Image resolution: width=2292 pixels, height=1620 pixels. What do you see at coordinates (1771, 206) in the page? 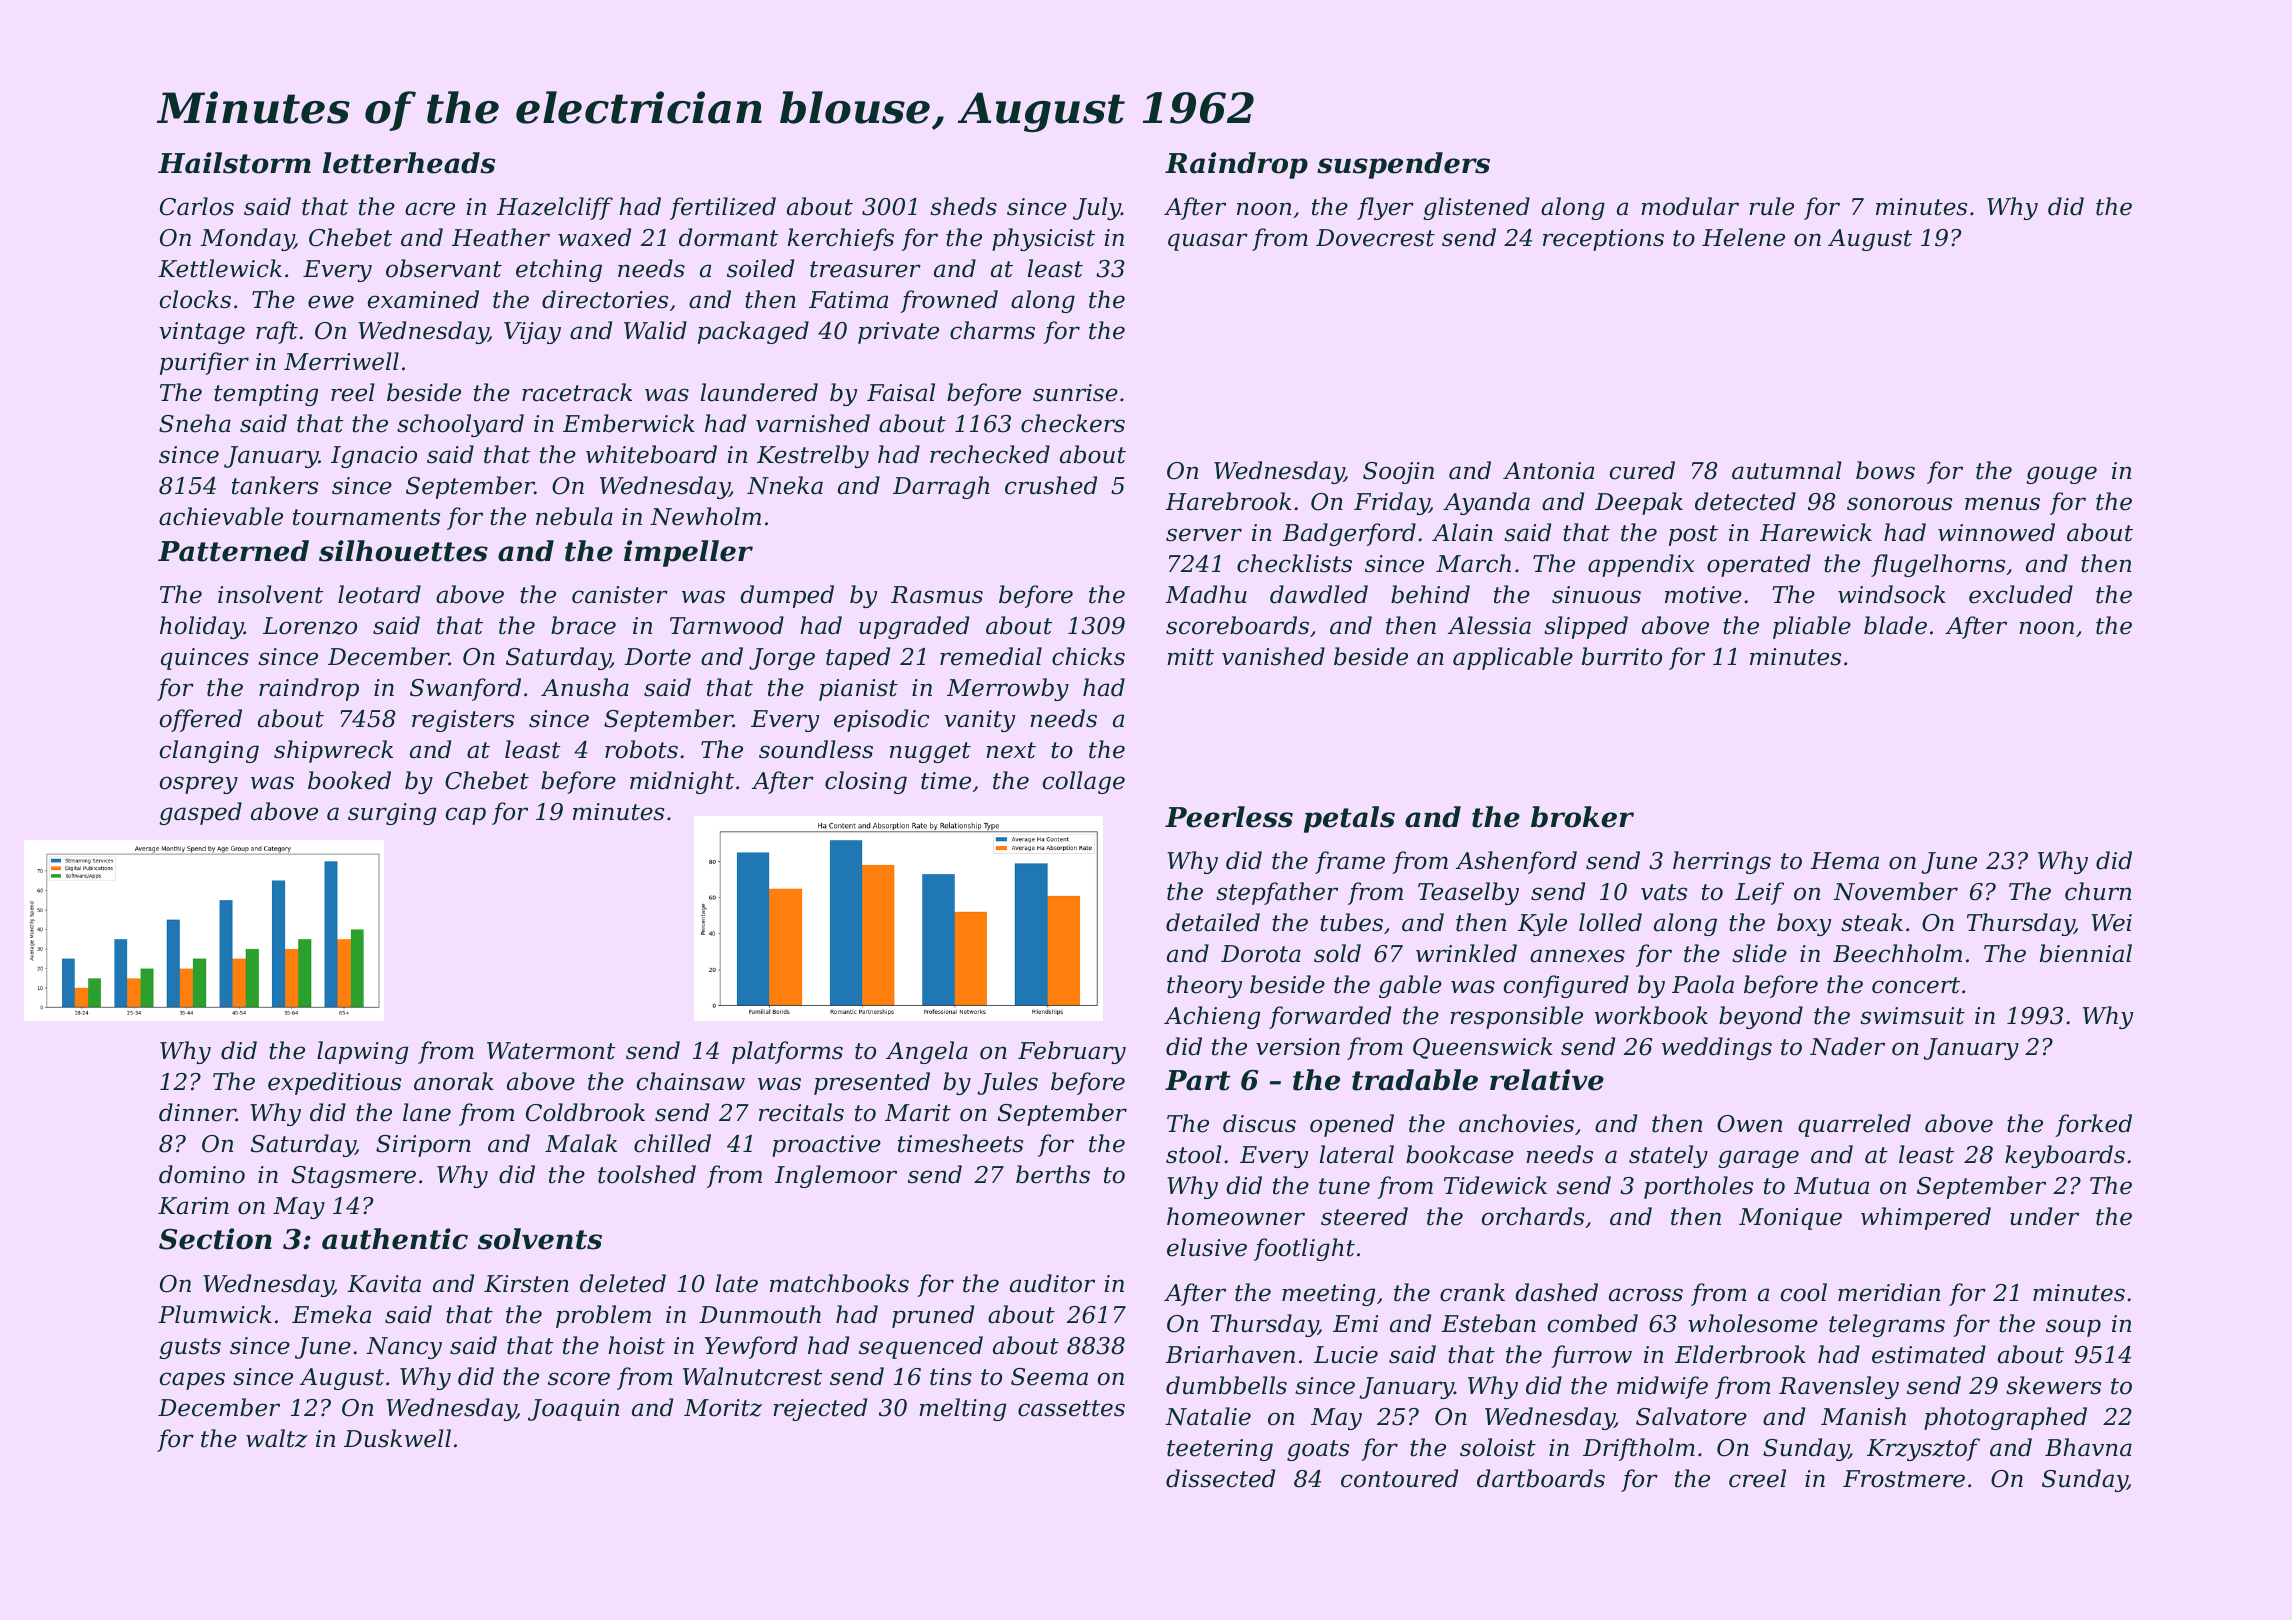
I see `rule` at bounding box center [1771, 206].
